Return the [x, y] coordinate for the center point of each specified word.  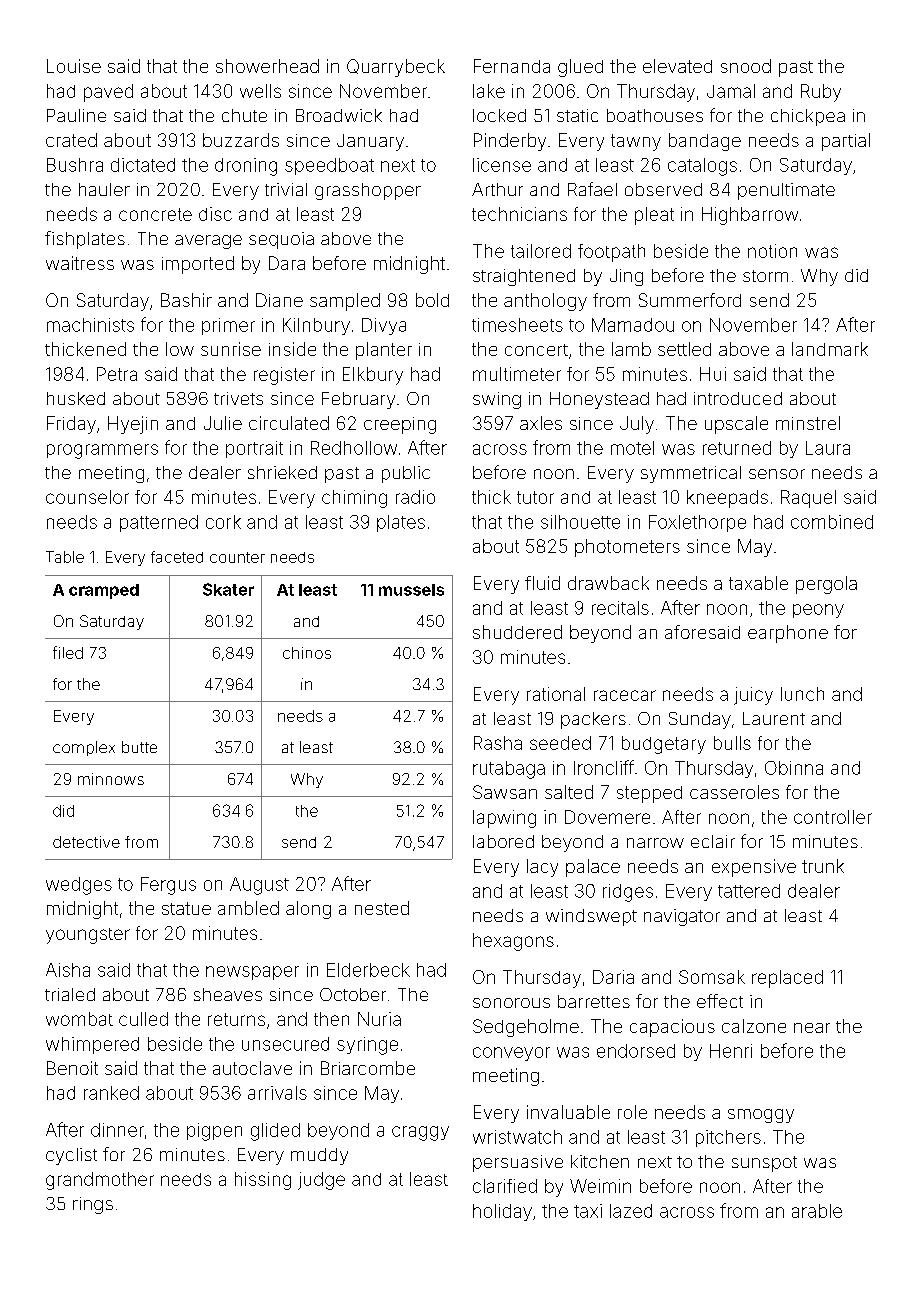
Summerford [690, 300]
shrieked [282, 472]
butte [139, 747]
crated [71, 140]
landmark [830, 349]
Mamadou [633, 325]
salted [569, 792]
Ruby [821, 93]
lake [489, 91]
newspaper [252, 973]
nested [382, 908]
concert [536, 350]
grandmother [100, 1181]
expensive [754, 868]
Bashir [186, 300]
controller [833, 817]
